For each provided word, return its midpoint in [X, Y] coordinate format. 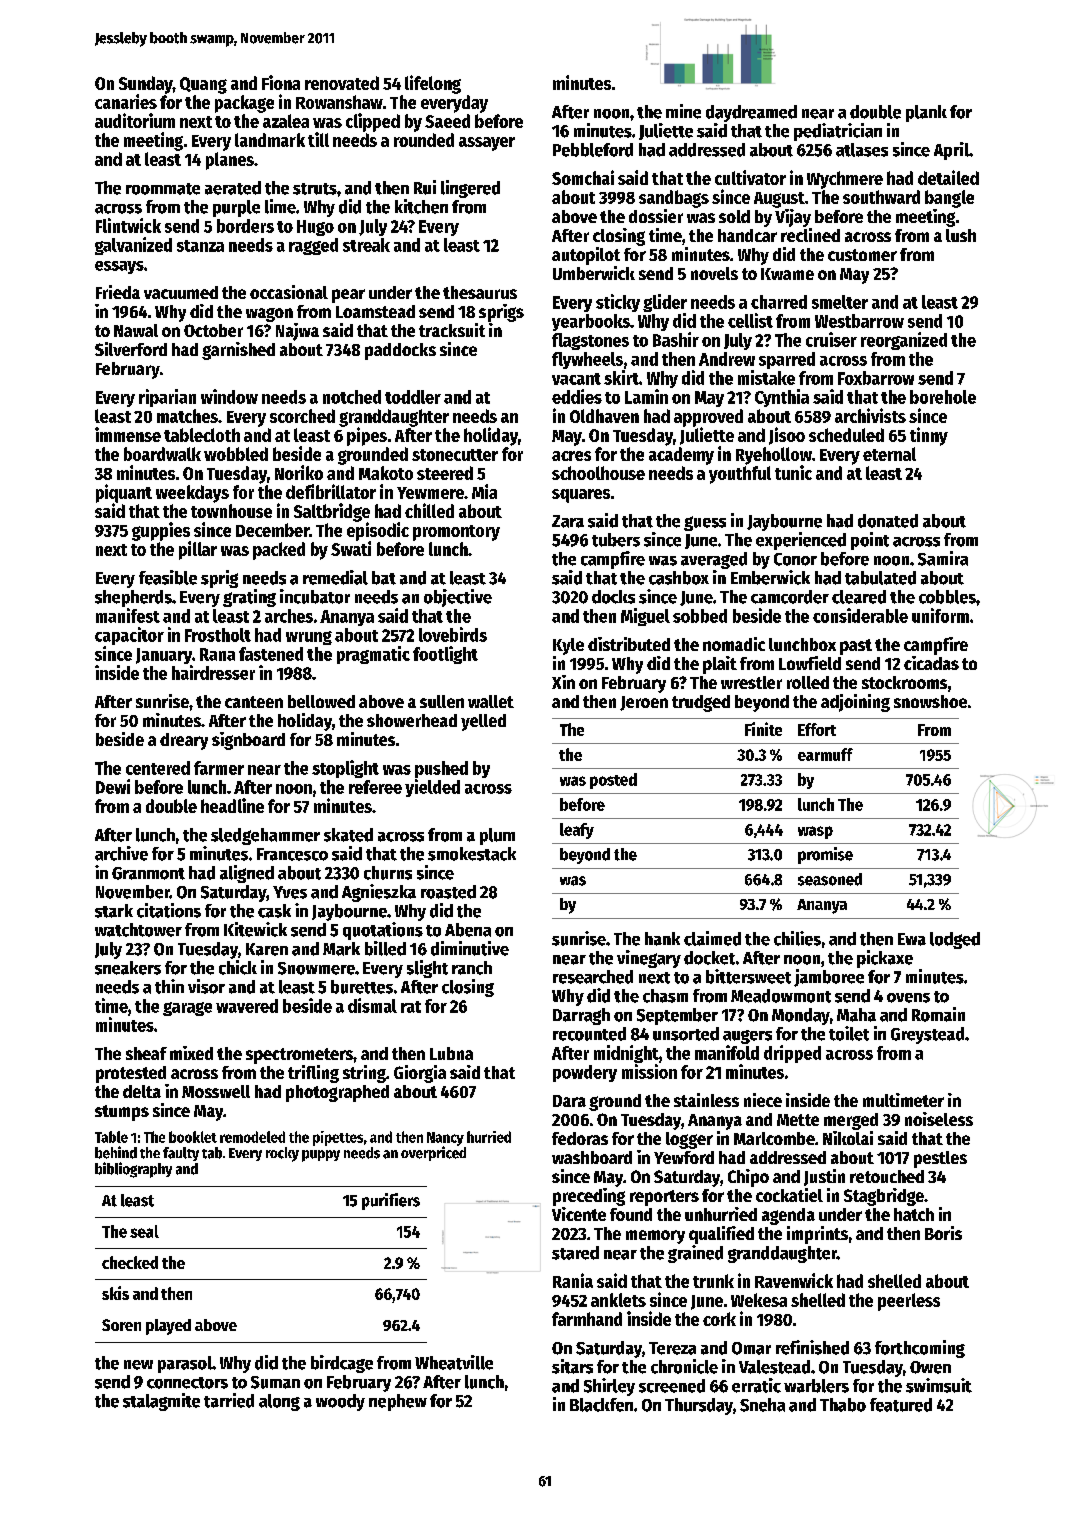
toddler [413, 397]
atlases [862, 150]
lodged [955, 940]
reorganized [904, 341]
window [229, 396]
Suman [275, 1382]
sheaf [146, 1053]
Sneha [762, 1405]
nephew [398, 1402]
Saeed [447, 121]
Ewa [912, 939]
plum [497, 836]
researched [593, 977]
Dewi [113, 786]
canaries [126, 101]
